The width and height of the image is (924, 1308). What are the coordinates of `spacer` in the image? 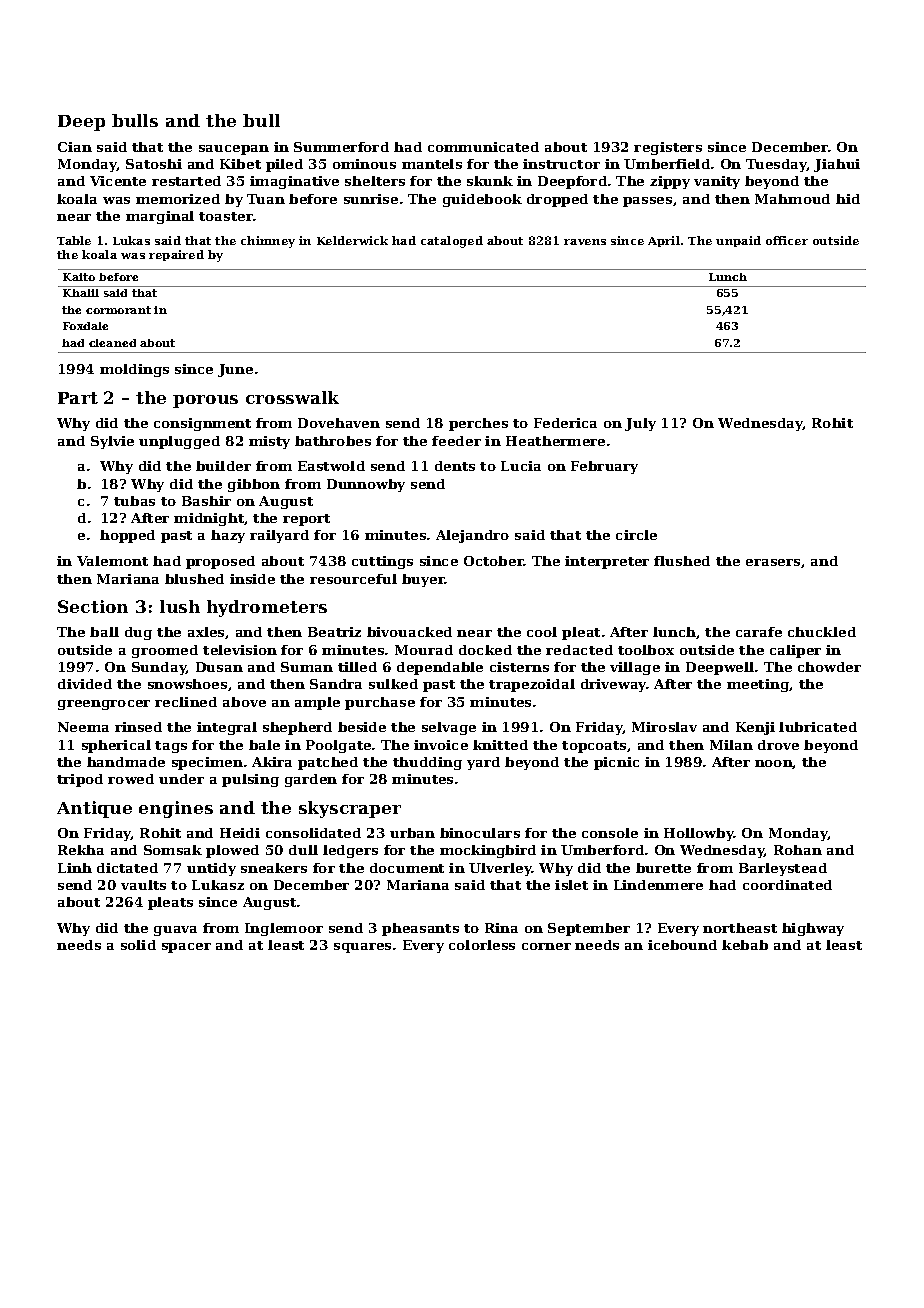 It's located at (186, 948).
